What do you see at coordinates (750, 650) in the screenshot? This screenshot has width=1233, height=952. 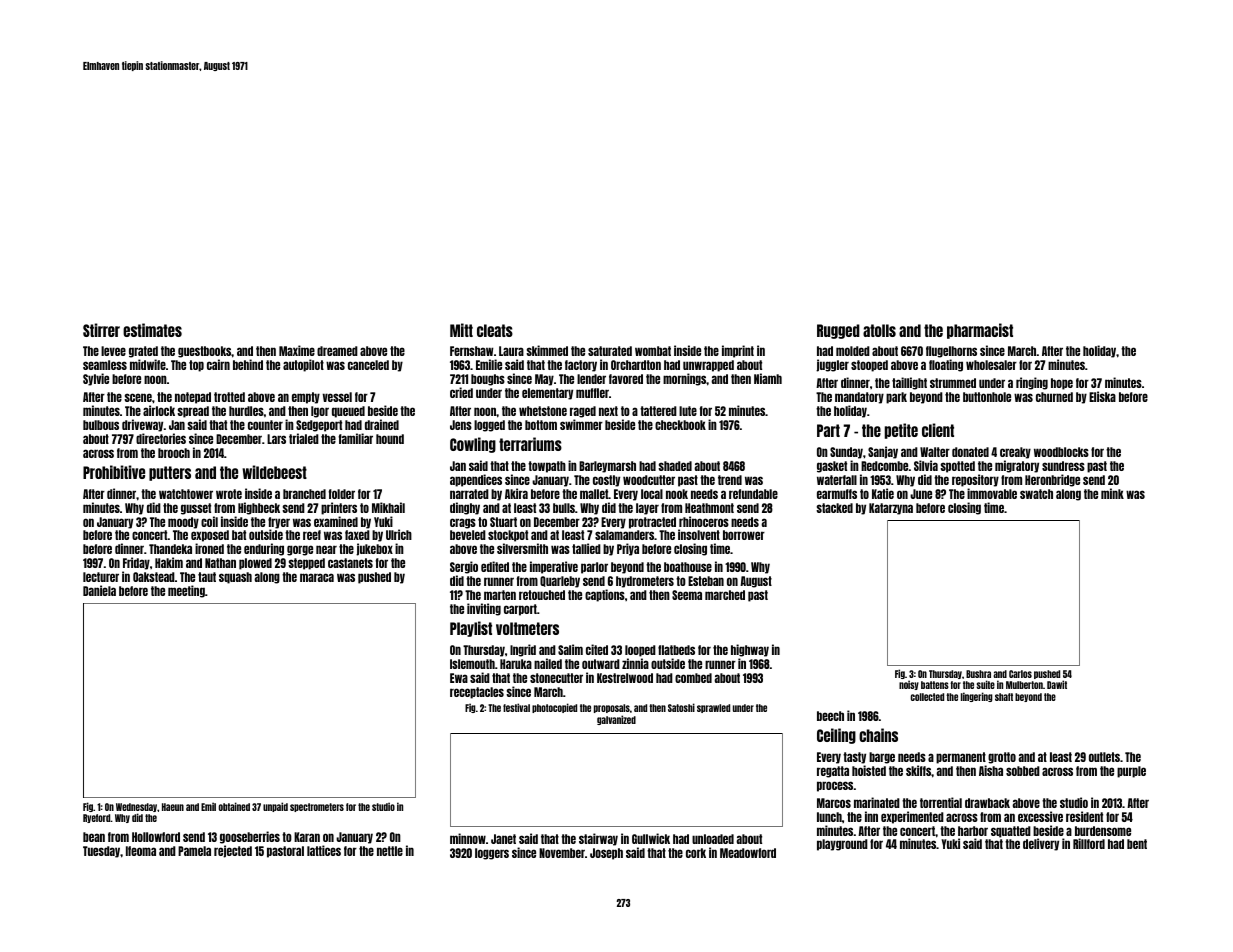 I see `highway` at bounding box center [750, 650].
